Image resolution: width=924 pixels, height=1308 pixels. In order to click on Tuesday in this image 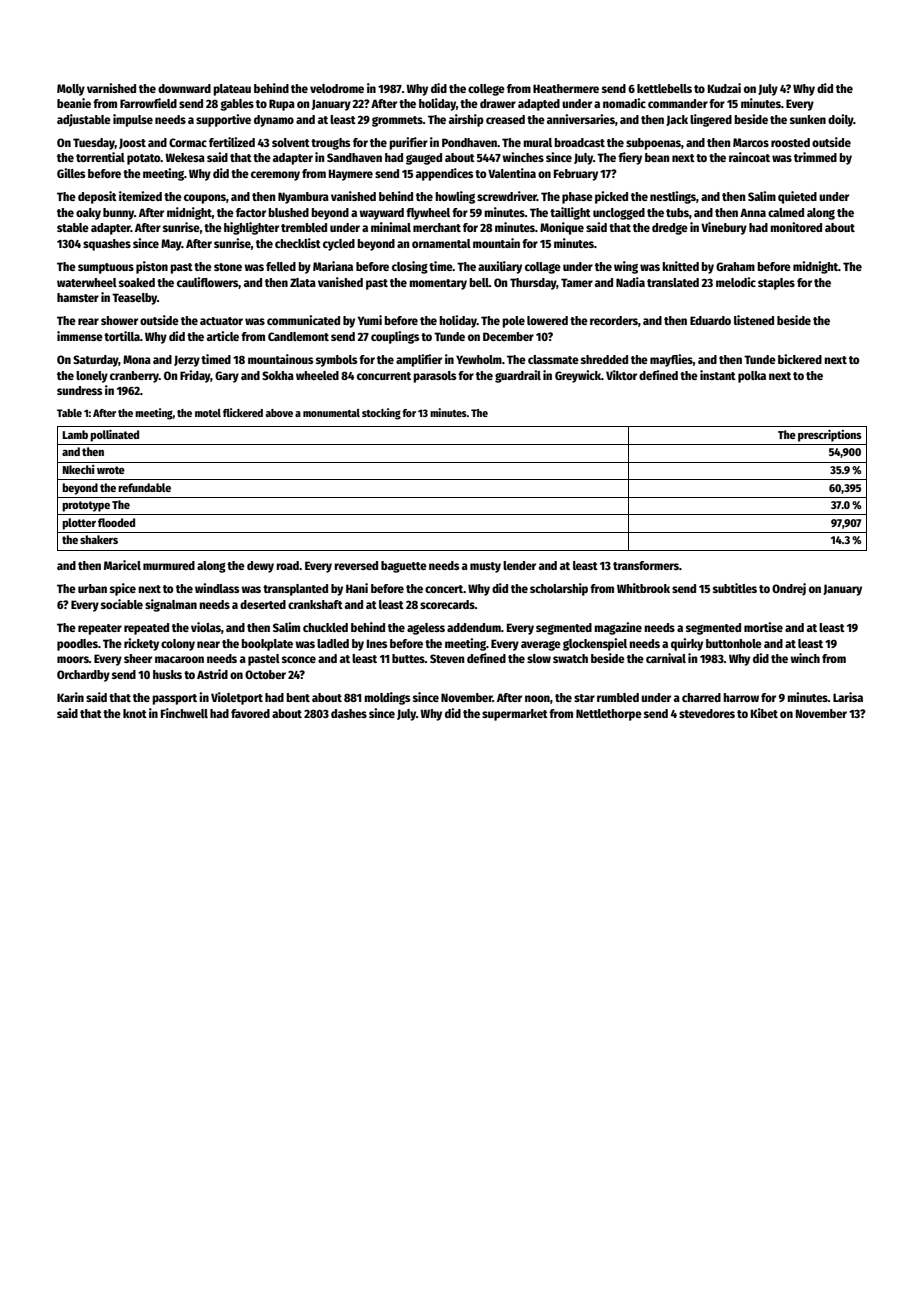, I will do `click(94, 144)`.
